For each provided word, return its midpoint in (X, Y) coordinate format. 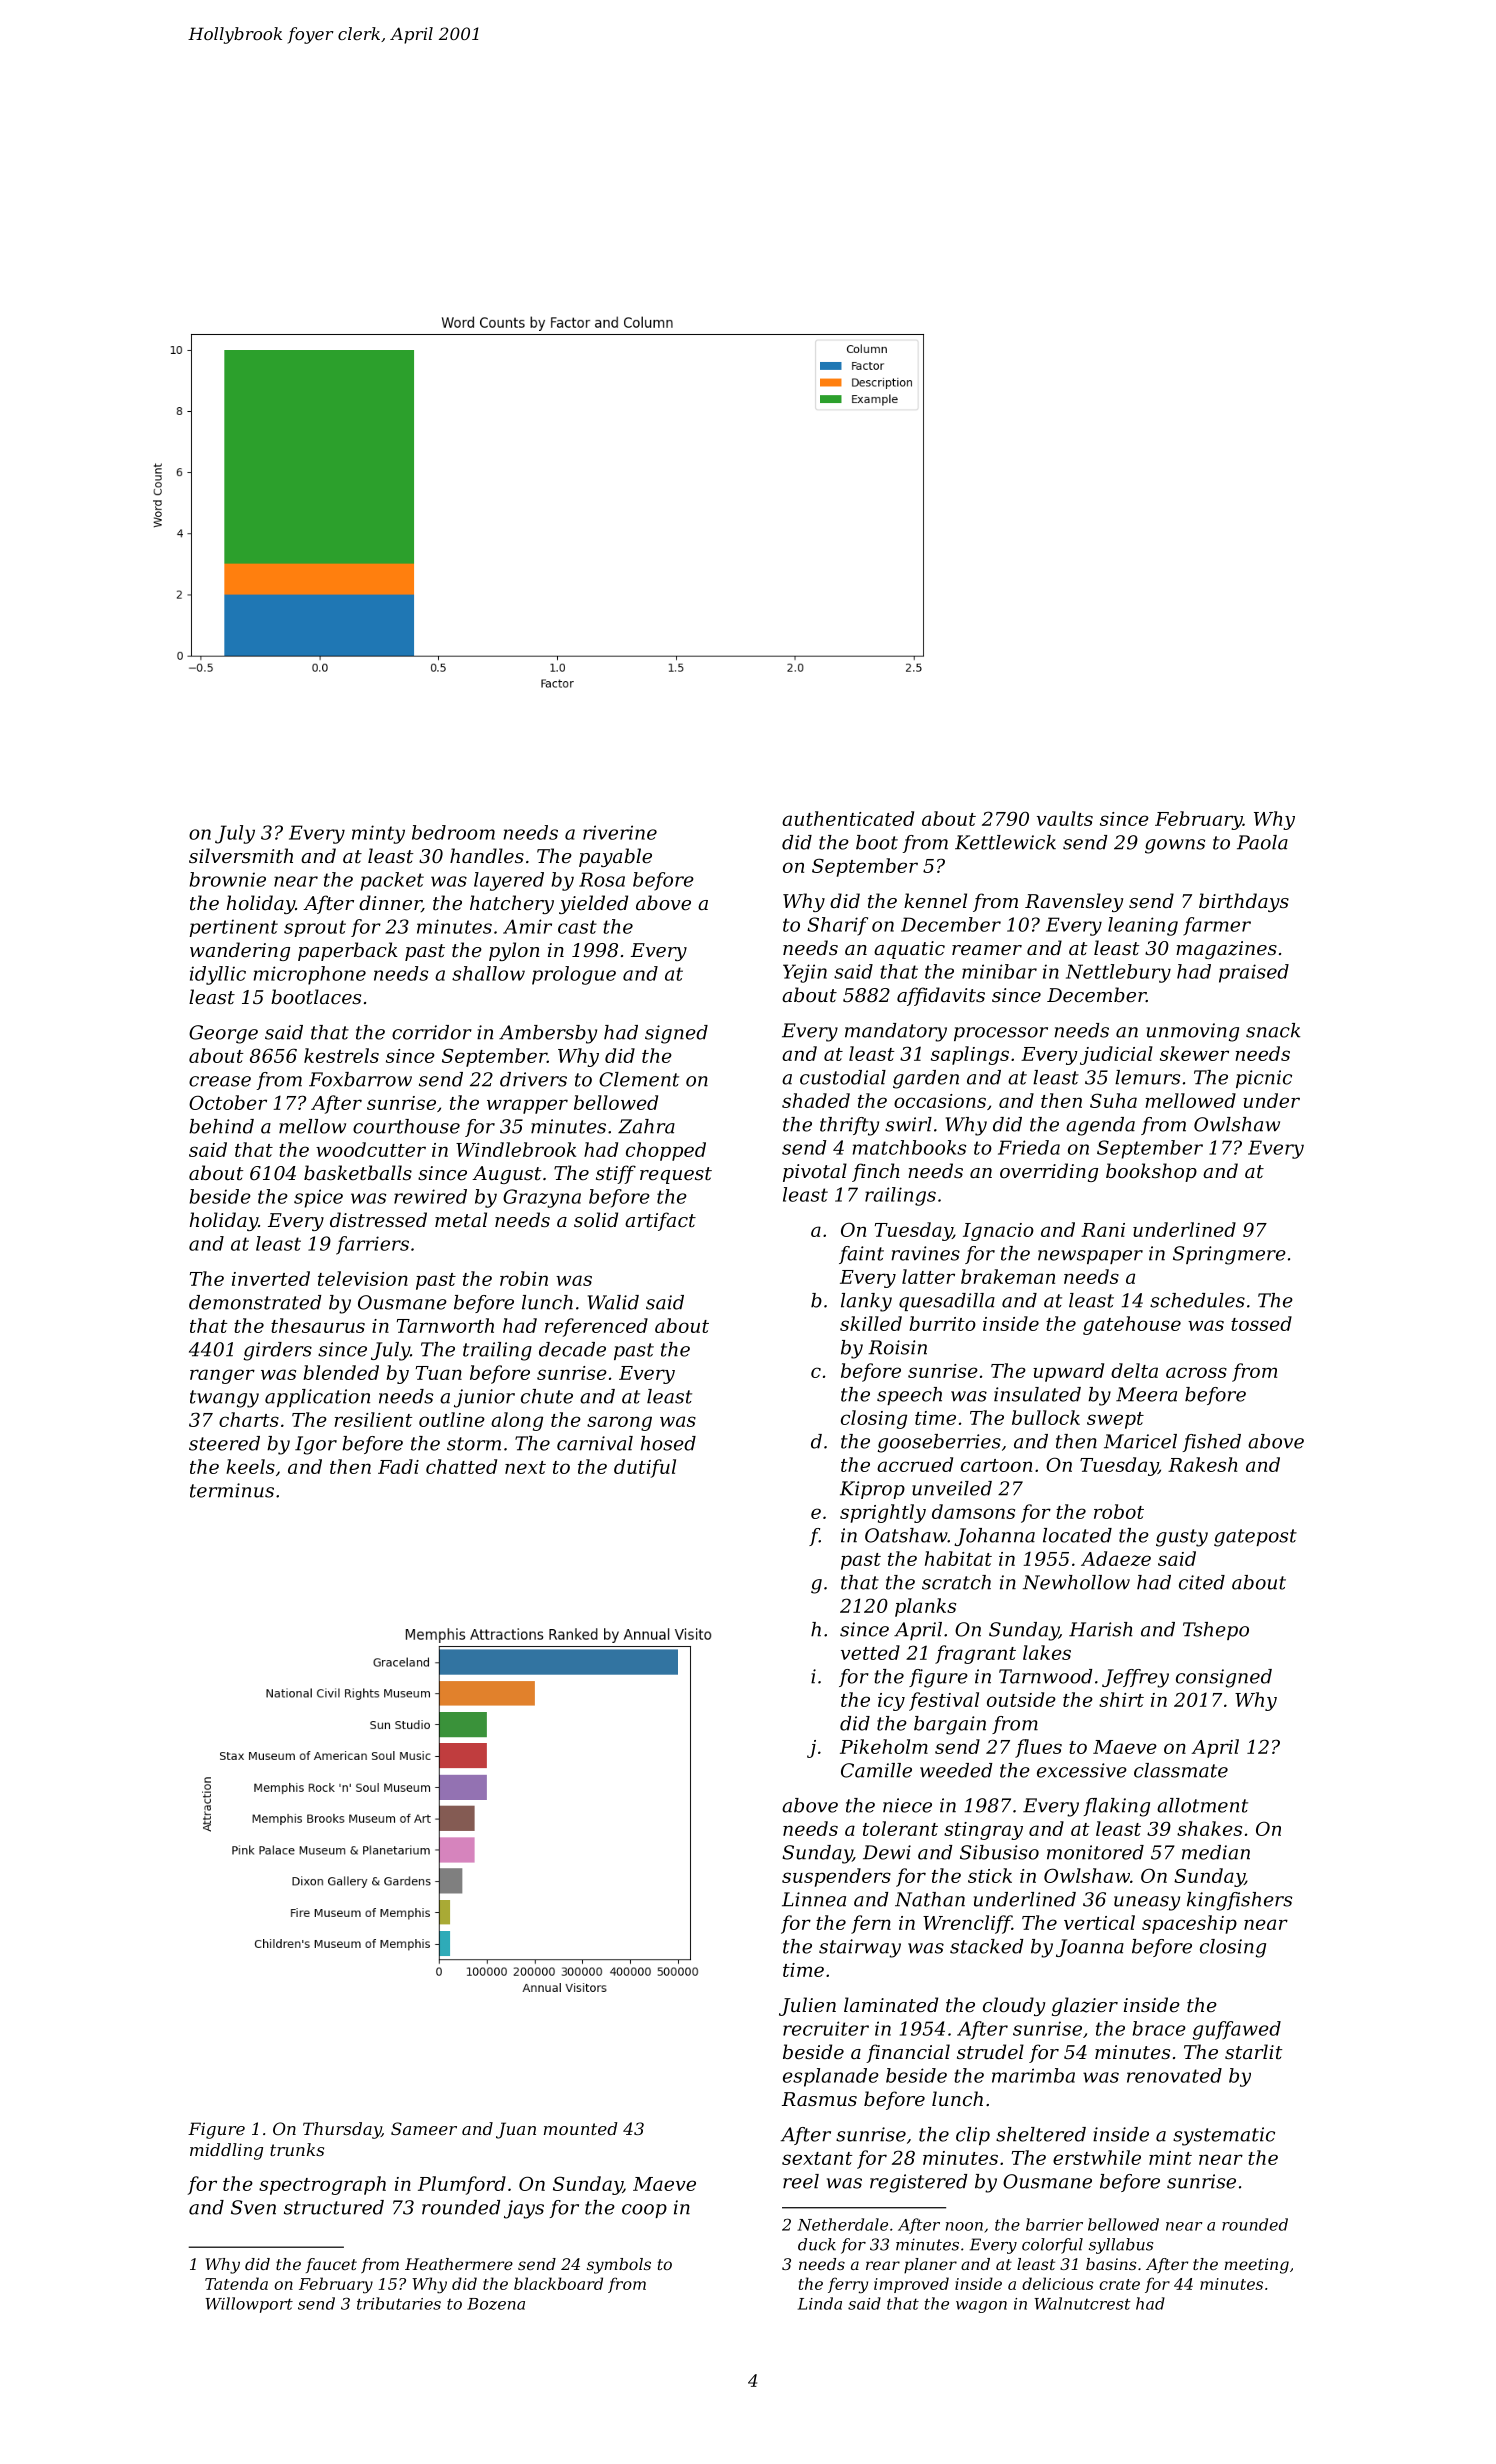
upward (1068, 1372)
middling (226, 2151)
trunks (297, 2149)
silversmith (241, 855)
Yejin (805, 973)
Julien (807, 2006)
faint (861, 1255)
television (363, 1278)
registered (918, 2183)
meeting (1256, 2266)
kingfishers (1239, 1901)
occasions (940, 1101)
